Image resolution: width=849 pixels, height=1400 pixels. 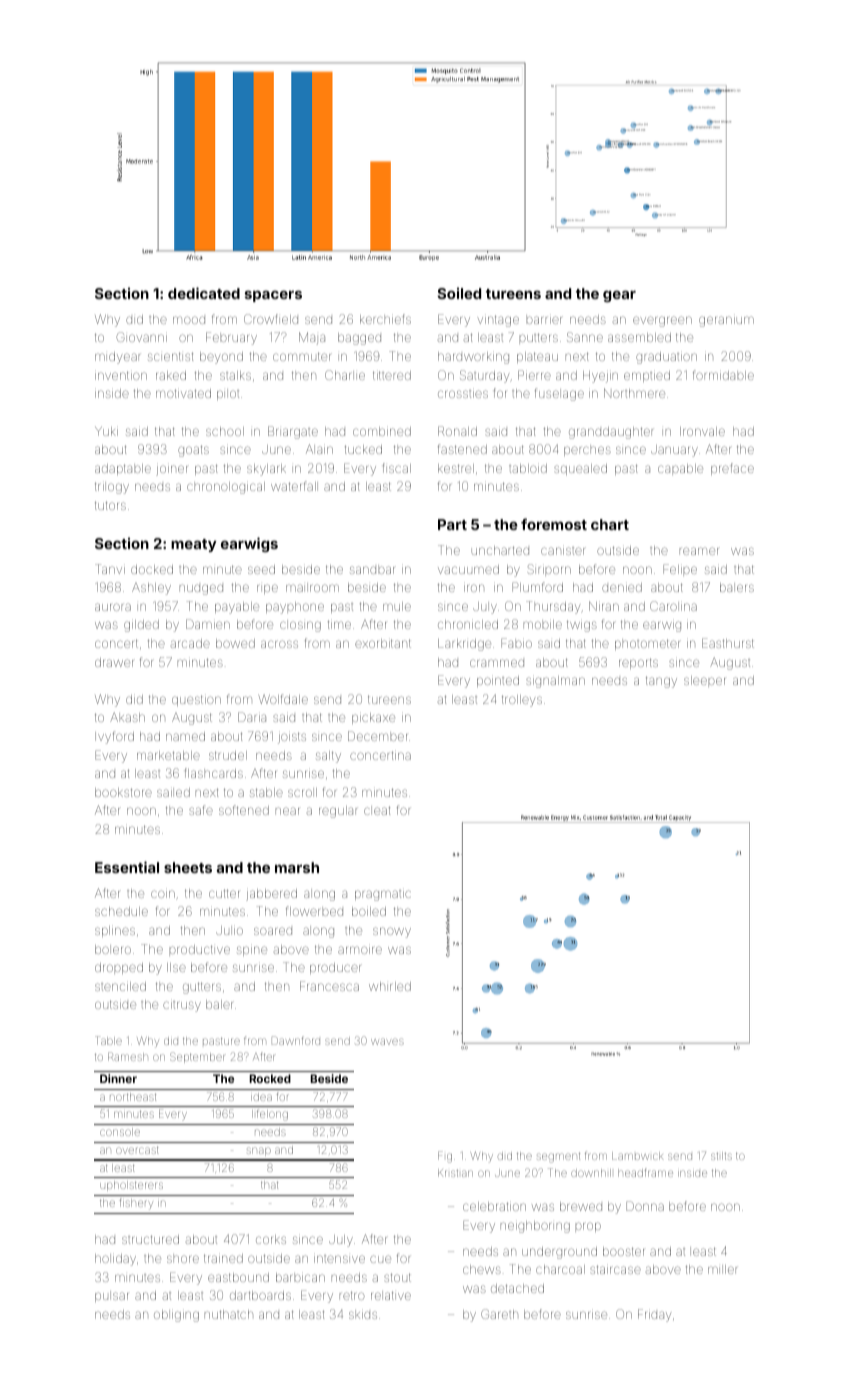 I want to click on producer, so click(x=335, y=968).
